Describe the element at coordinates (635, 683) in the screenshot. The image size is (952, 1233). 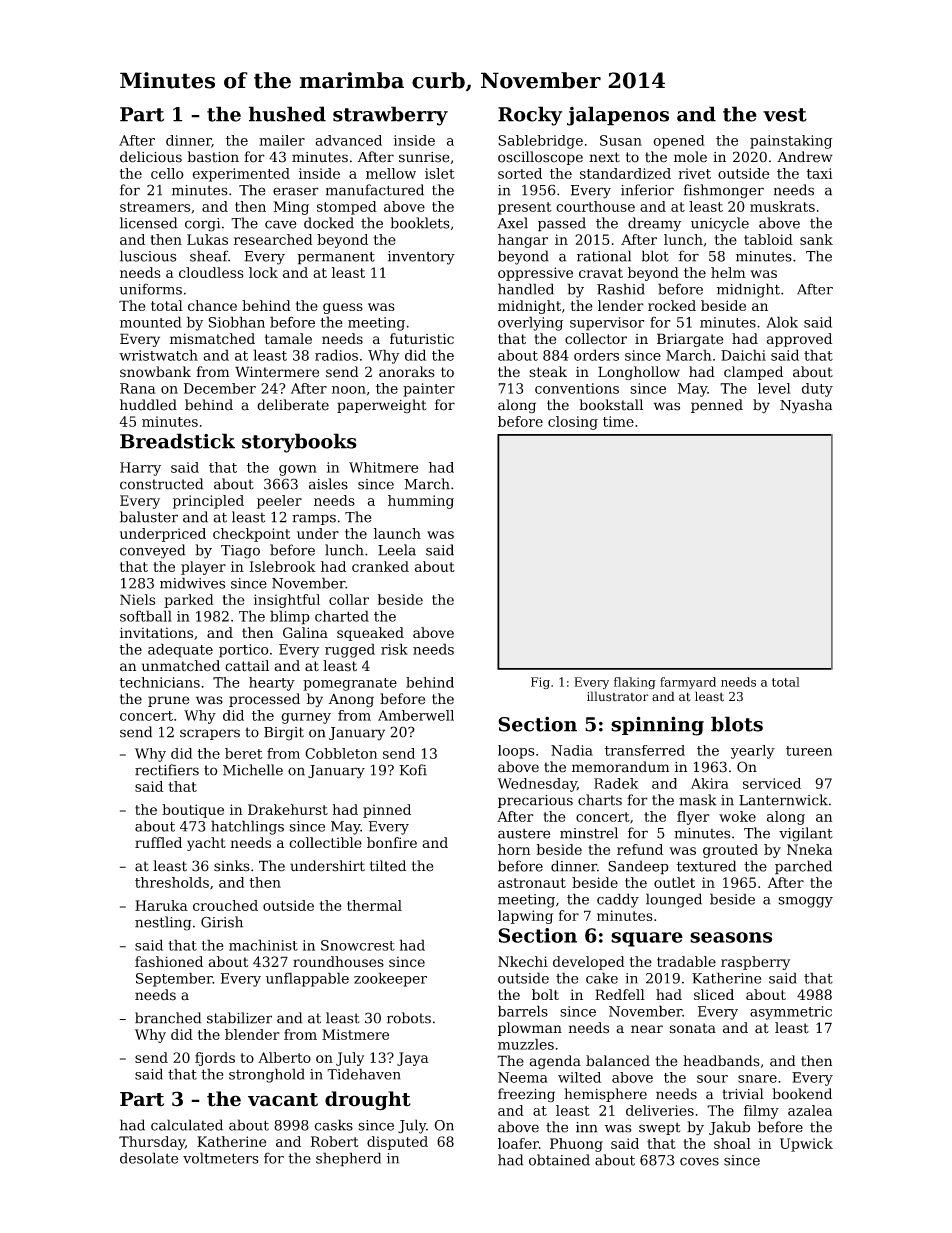
I see `flaking` at that location.
